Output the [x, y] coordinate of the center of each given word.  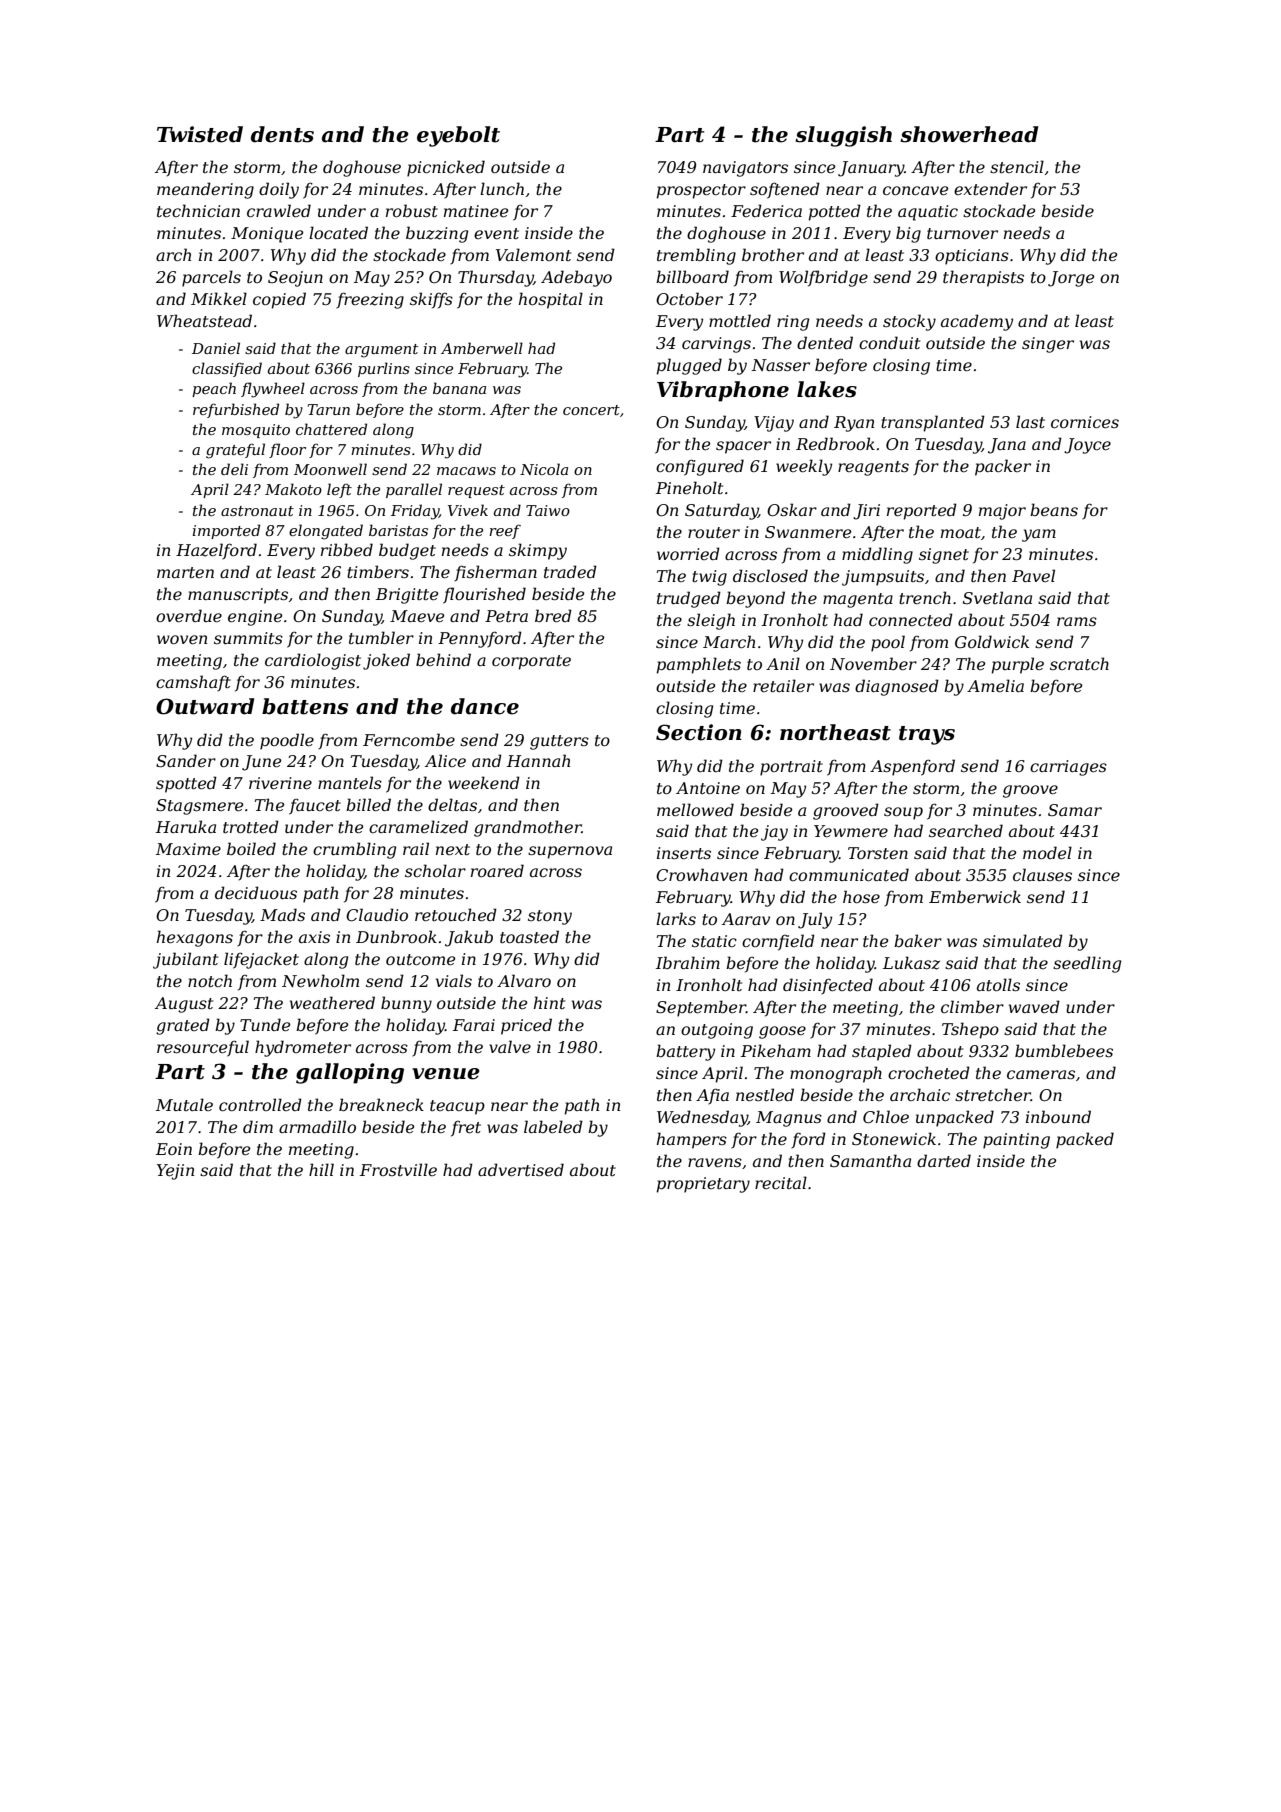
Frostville [398, 1169]
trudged [689, 599]
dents [282, 134]
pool [888, 643]
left [339, 490]
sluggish [843, 136]
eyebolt [458, 136]
